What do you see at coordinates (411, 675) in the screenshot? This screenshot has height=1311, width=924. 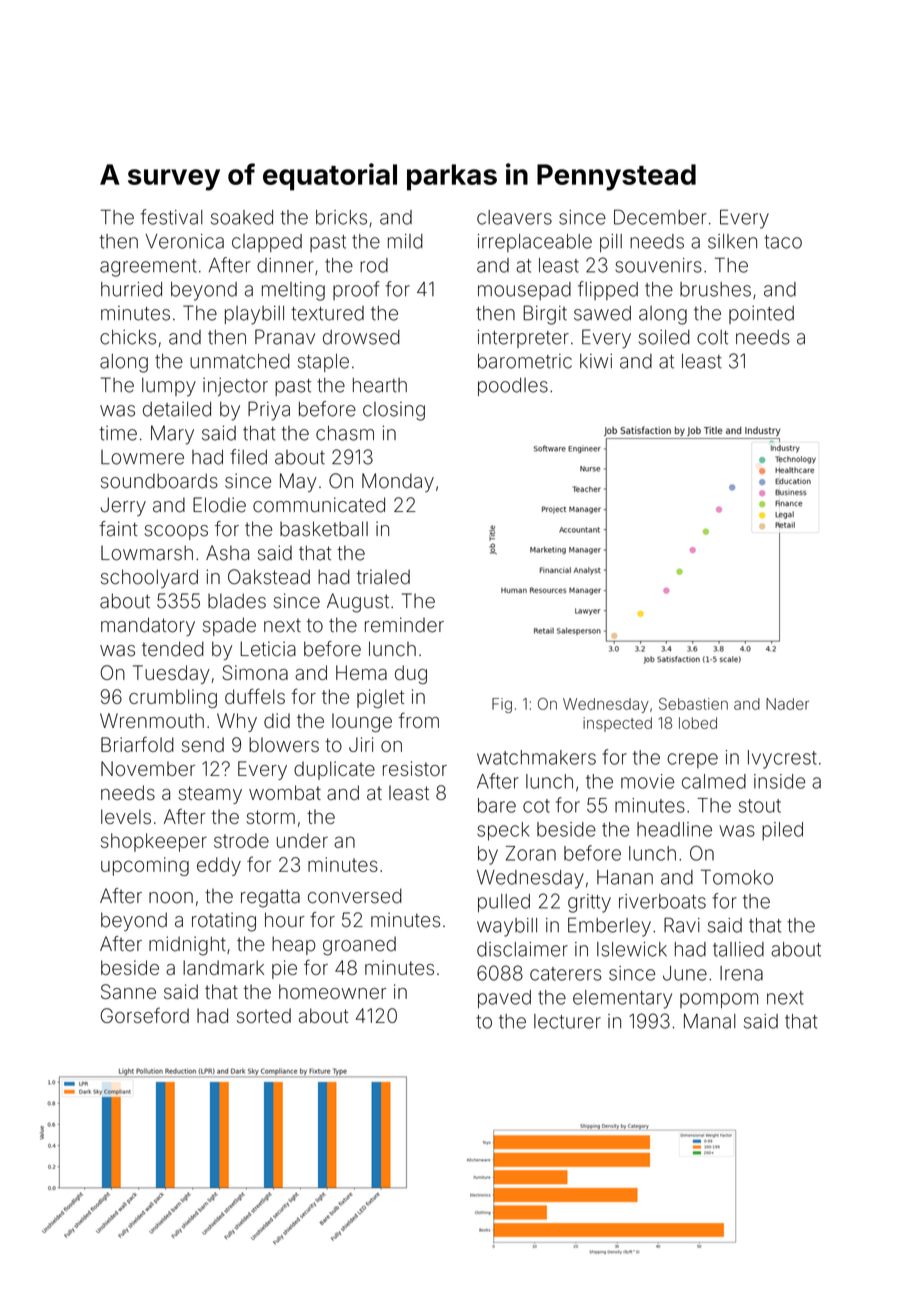 I see `dug` at bounding box center [411, 675].
